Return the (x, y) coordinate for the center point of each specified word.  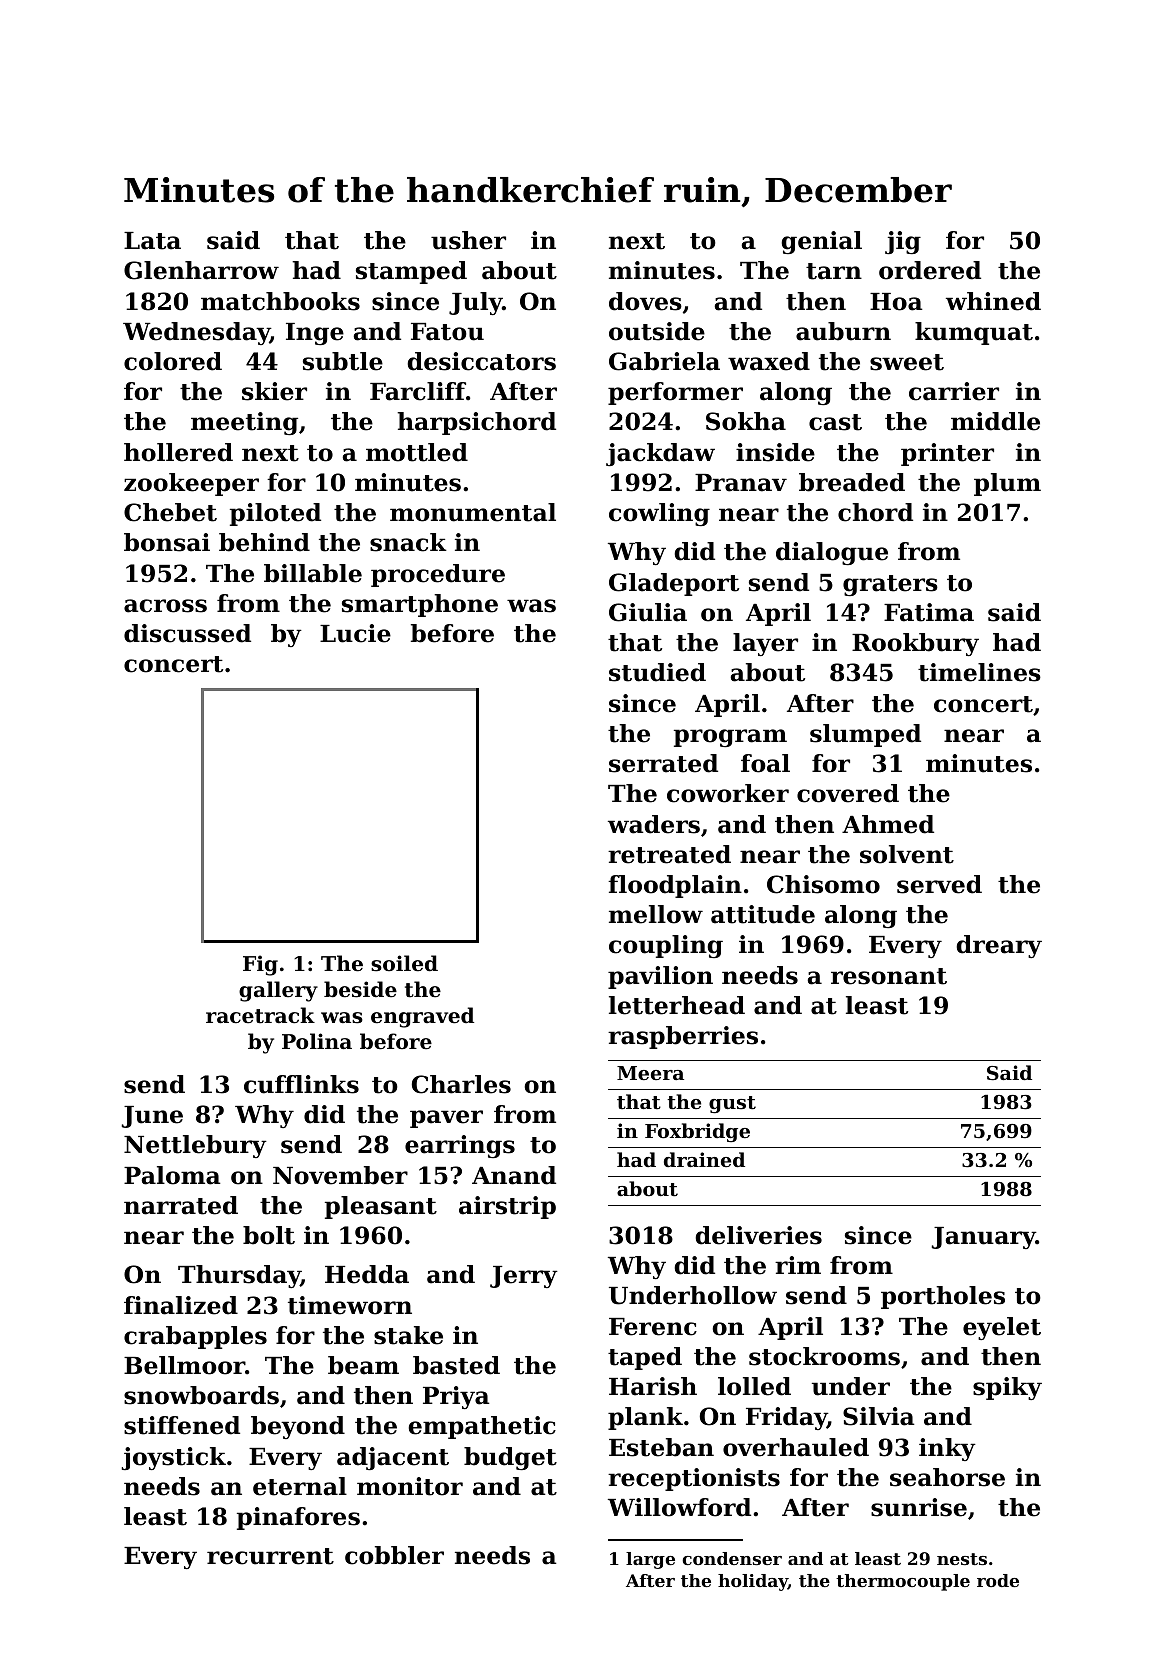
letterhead (677, 1005)
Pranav (741, 483)
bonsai (167, 542)
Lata (152, 241)
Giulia (648, 612)
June (152, 1117)
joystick (173, 1458)
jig (903, 242)
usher (468, 240)
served (939, 884)
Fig (260, 965)
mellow (656, 914)
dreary (999, 946)
